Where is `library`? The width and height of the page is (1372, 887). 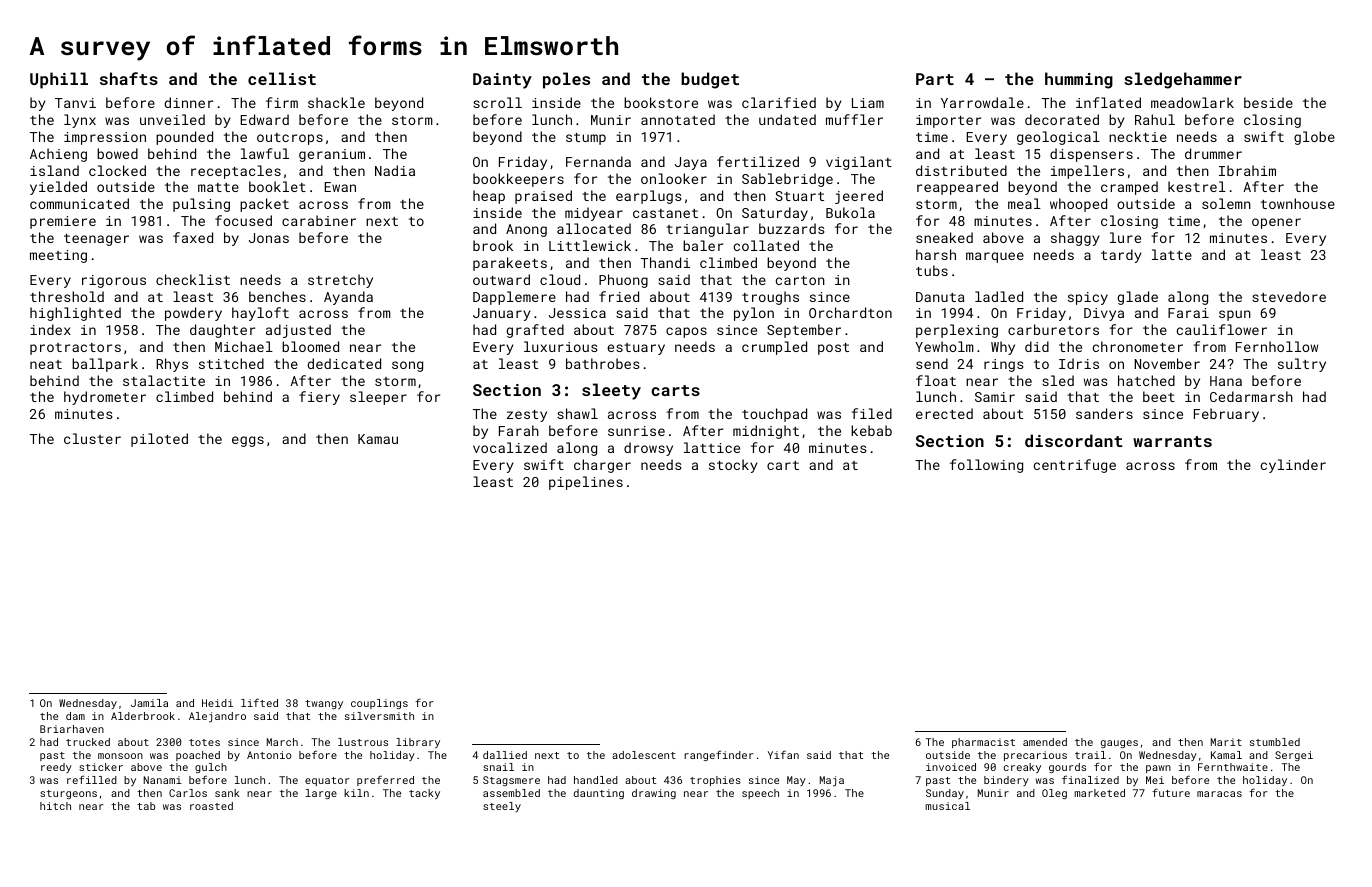
library is located at coordinates (418, 743).
